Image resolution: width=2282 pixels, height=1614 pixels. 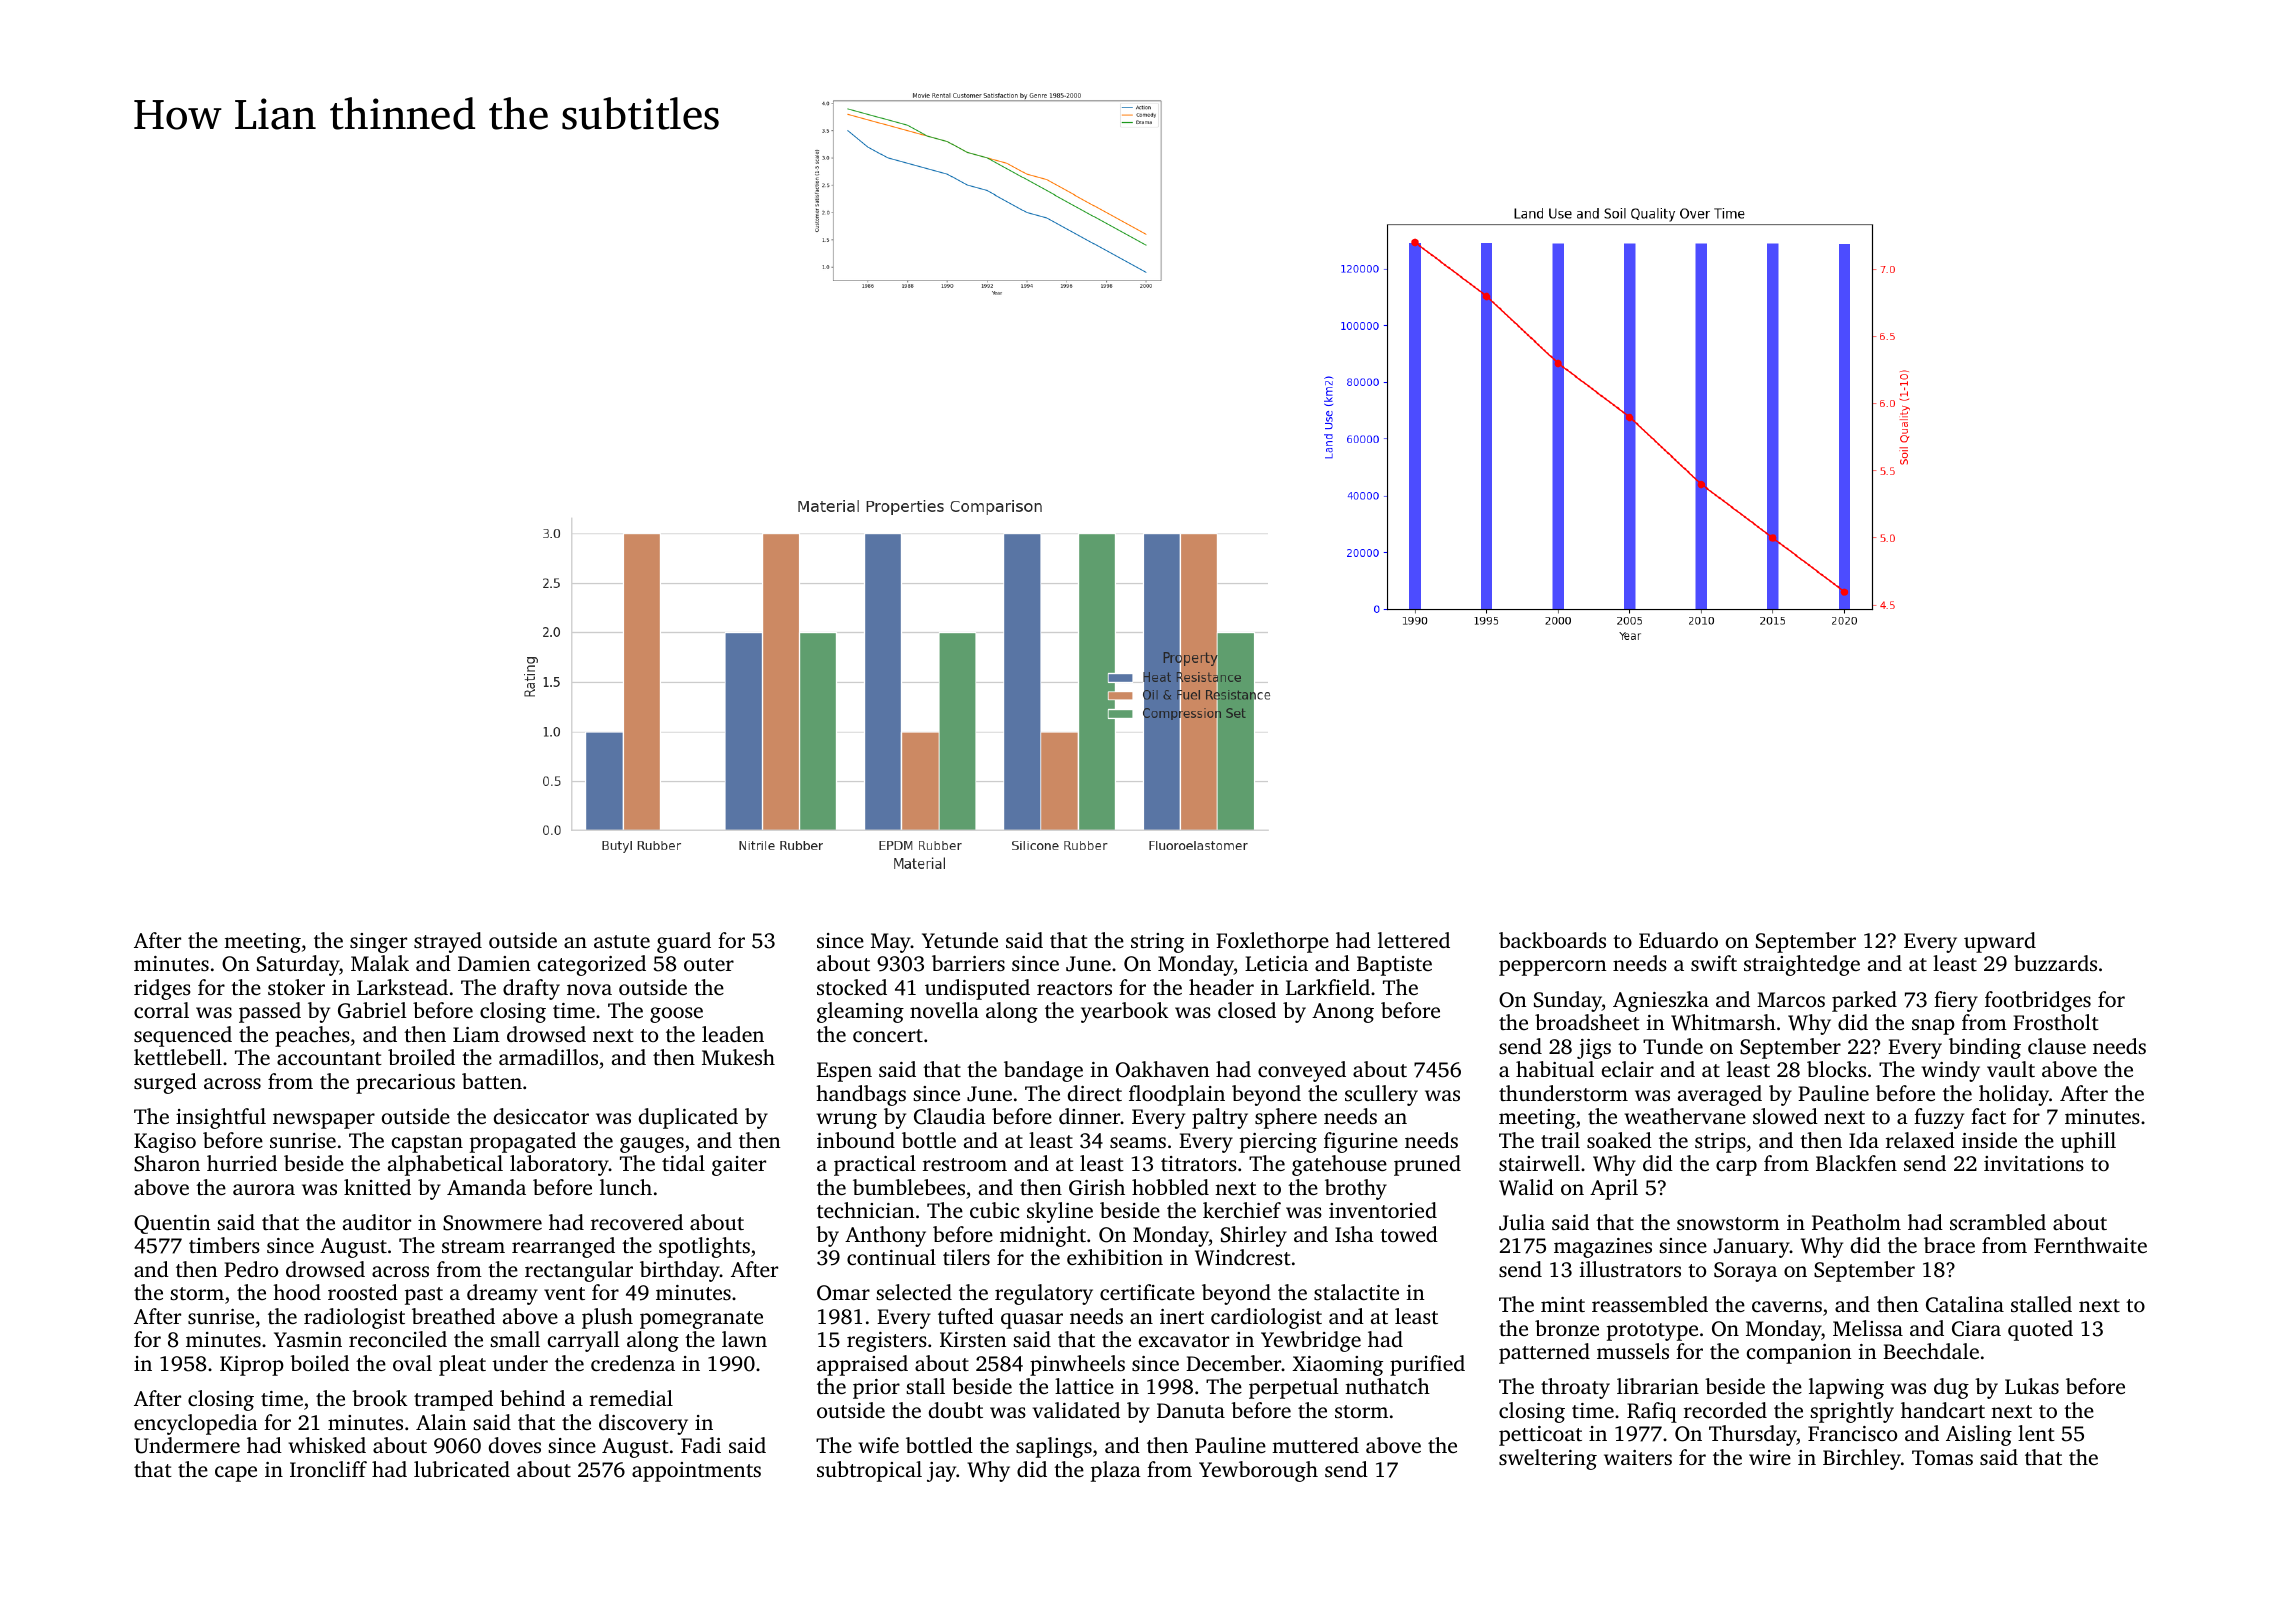 What do you see at coordinates (866, 1210) in the image?
I see `technician` at bounding box center [866, 1210].
